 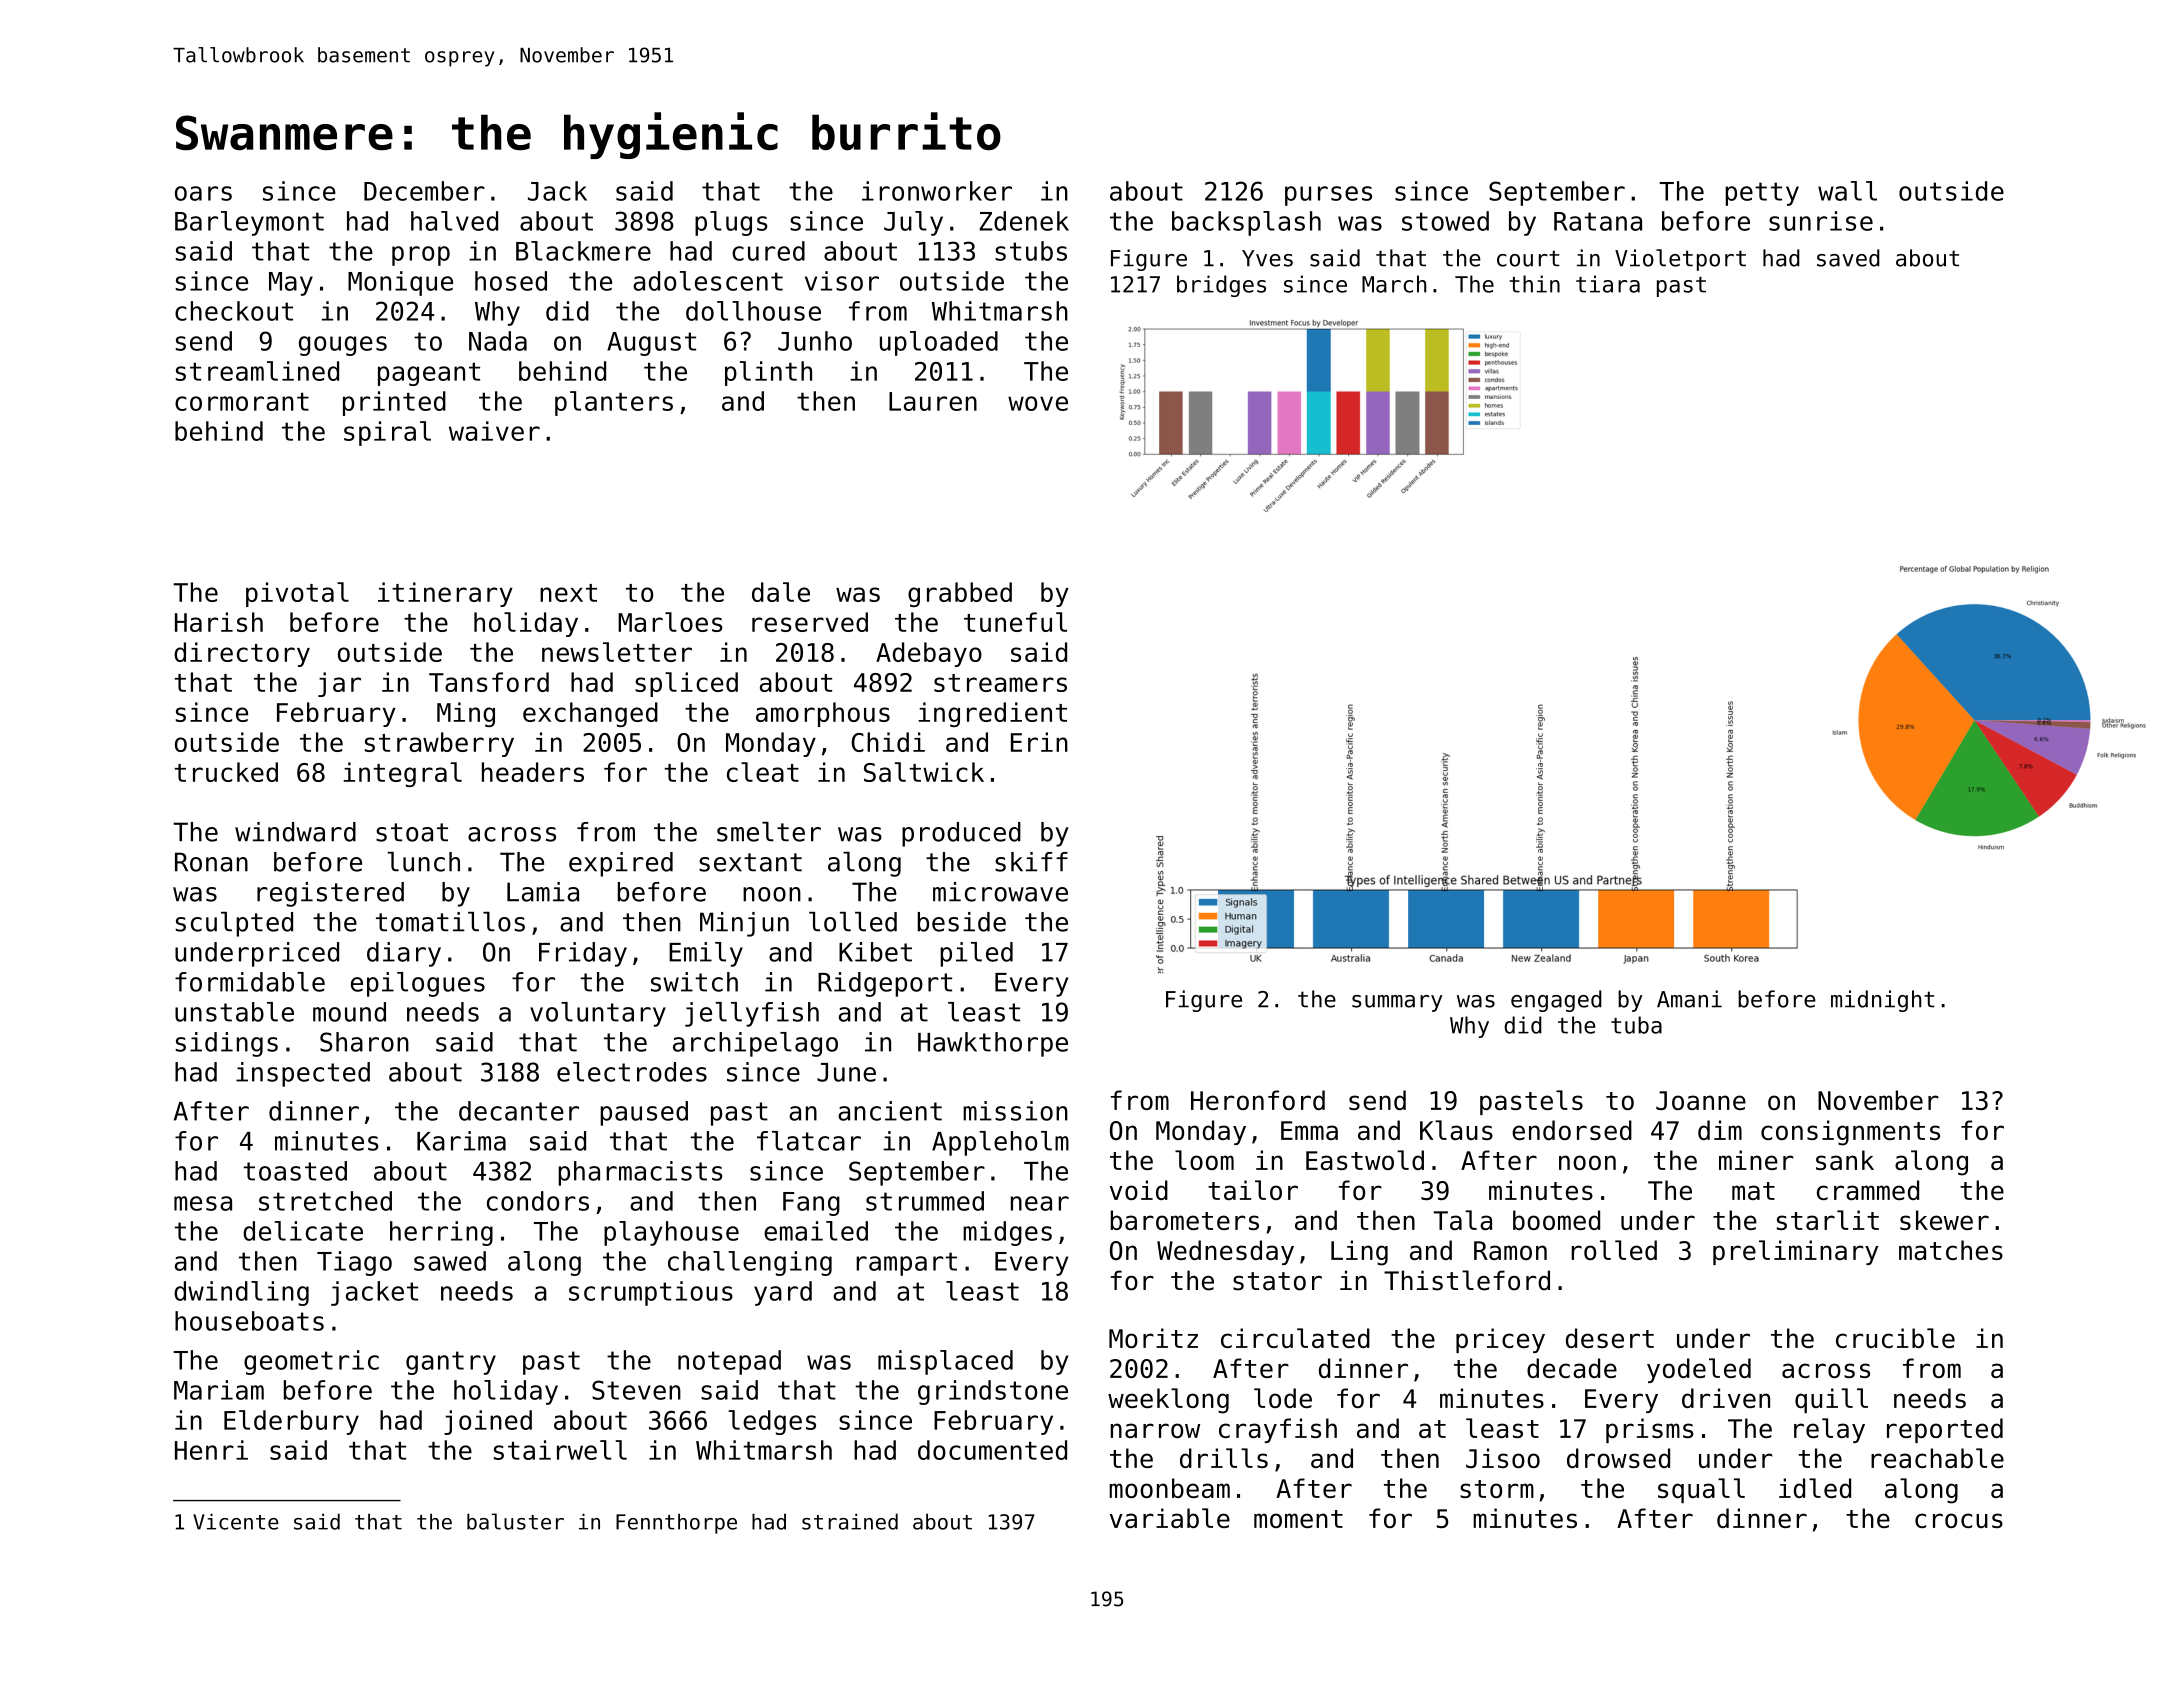 I want to click on mesa, so click(x=203, y=1203).
